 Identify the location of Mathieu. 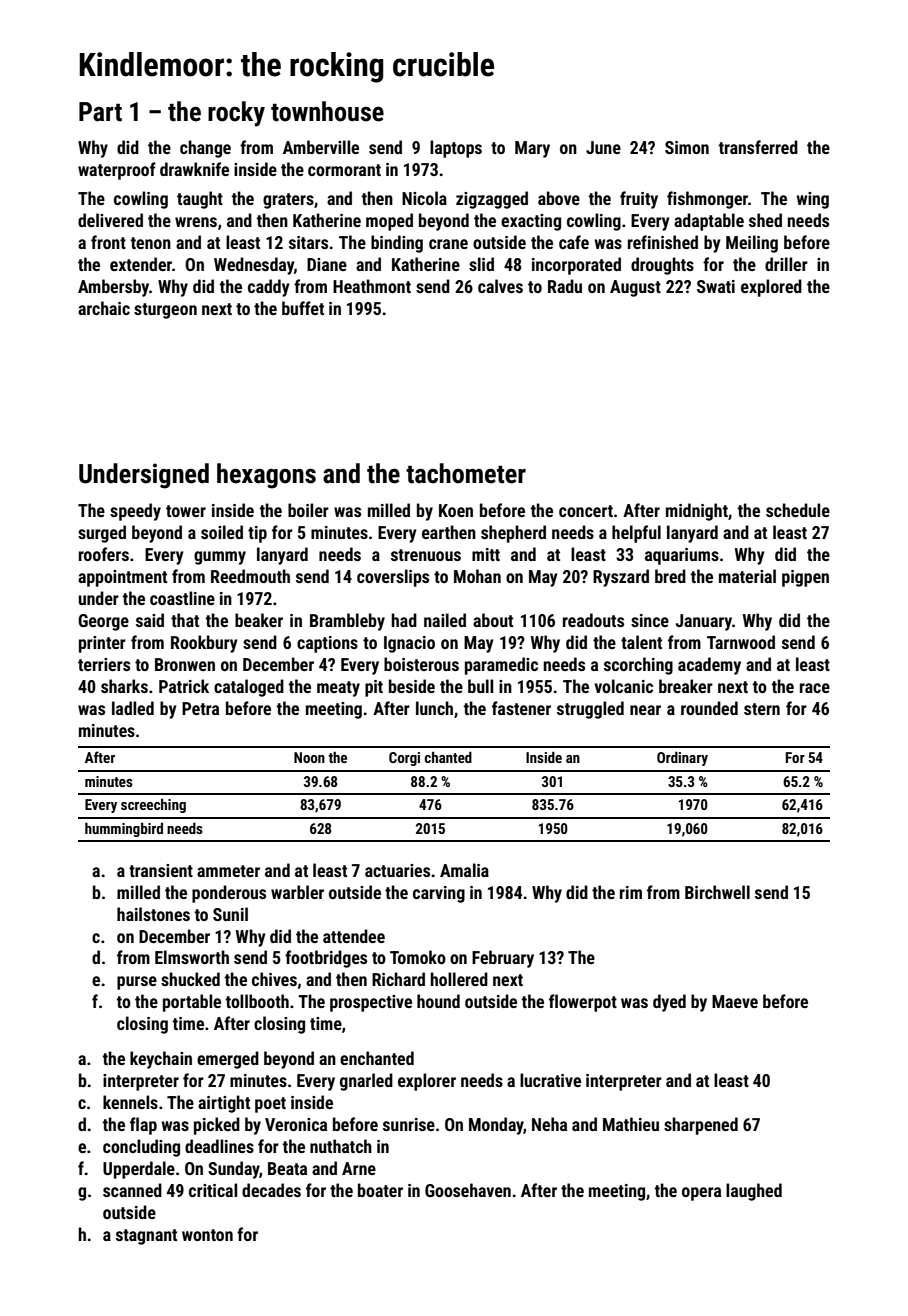
(631, 1124).
